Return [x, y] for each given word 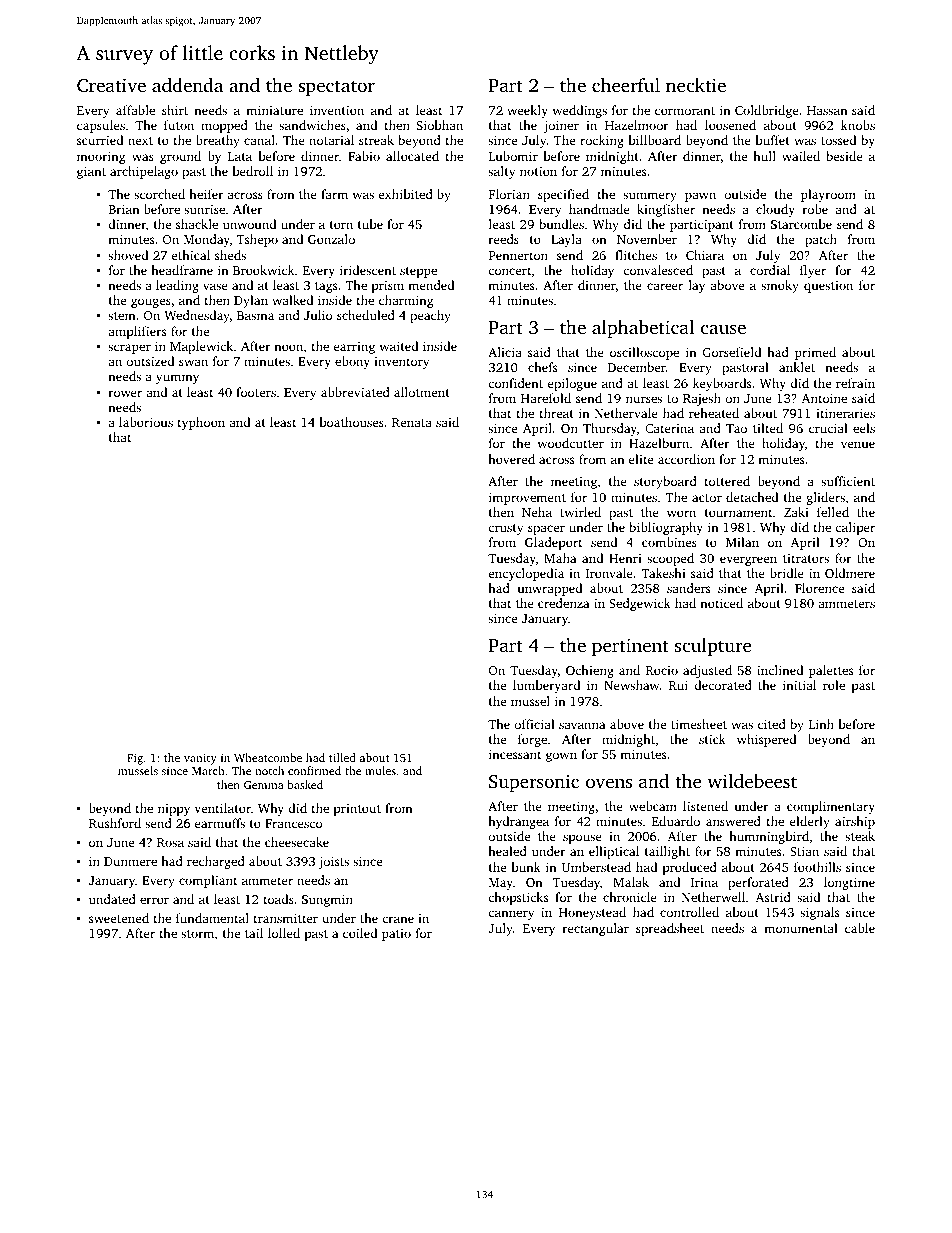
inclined [780, 670]
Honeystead [592, 913]
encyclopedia [526, 574]
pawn [700, 197]
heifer [206, 194]
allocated [412, 156]
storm [197, 934]
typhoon [201, 423]
